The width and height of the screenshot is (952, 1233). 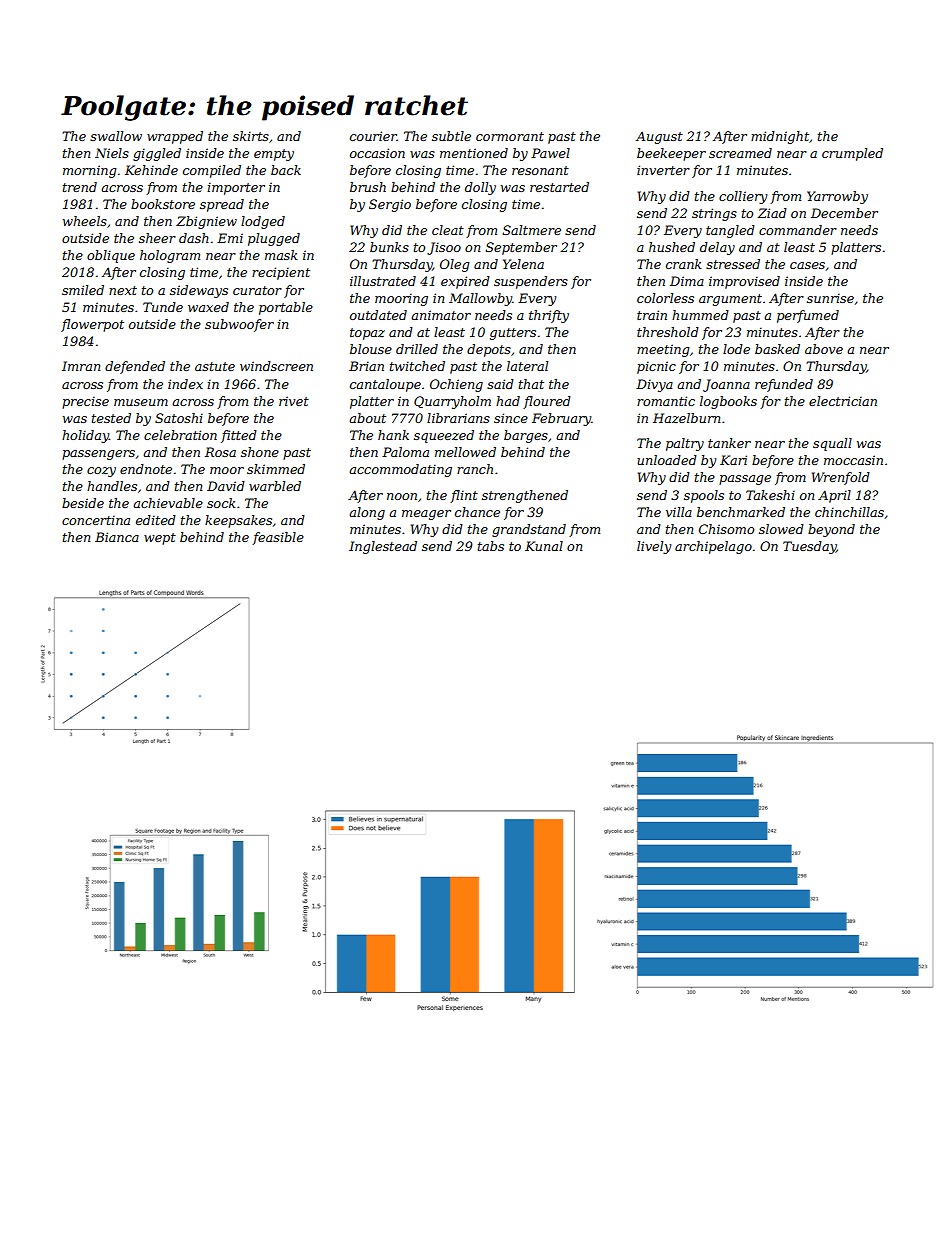 I want to click on lodged, so click(x=263, y=222).
